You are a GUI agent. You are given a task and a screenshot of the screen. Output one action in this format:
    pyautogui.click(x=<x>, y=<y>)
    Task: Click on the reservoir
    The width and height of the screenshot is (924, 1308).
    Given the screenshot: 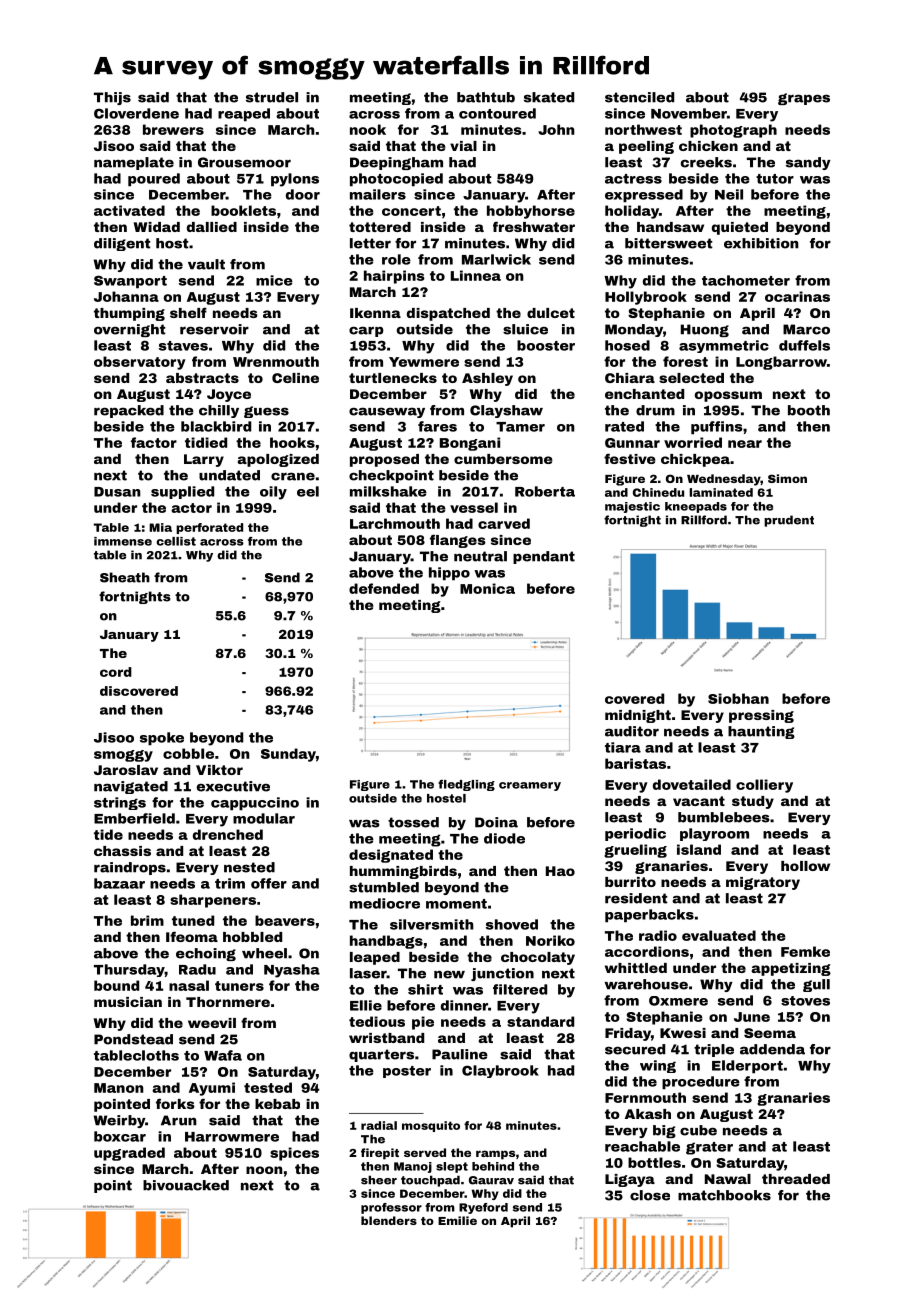 What is the action you would take?
    pyautogui.click(x=214, y=329)
